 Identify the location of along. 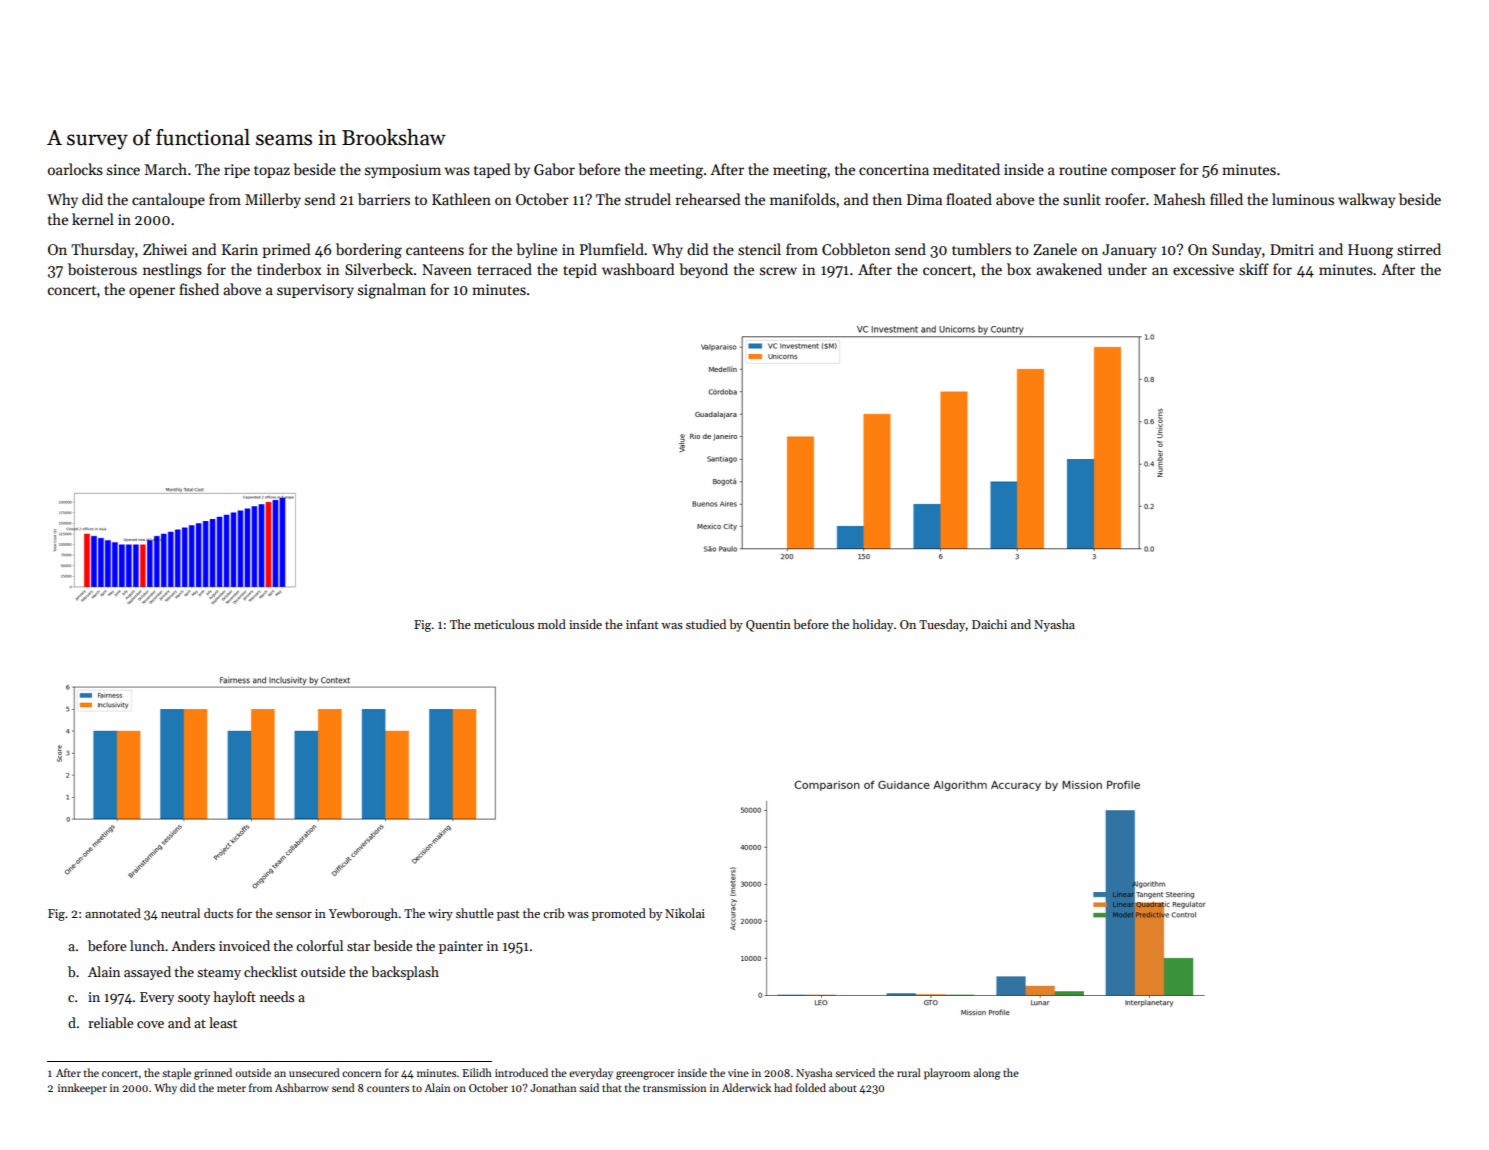
(987, 1074).
